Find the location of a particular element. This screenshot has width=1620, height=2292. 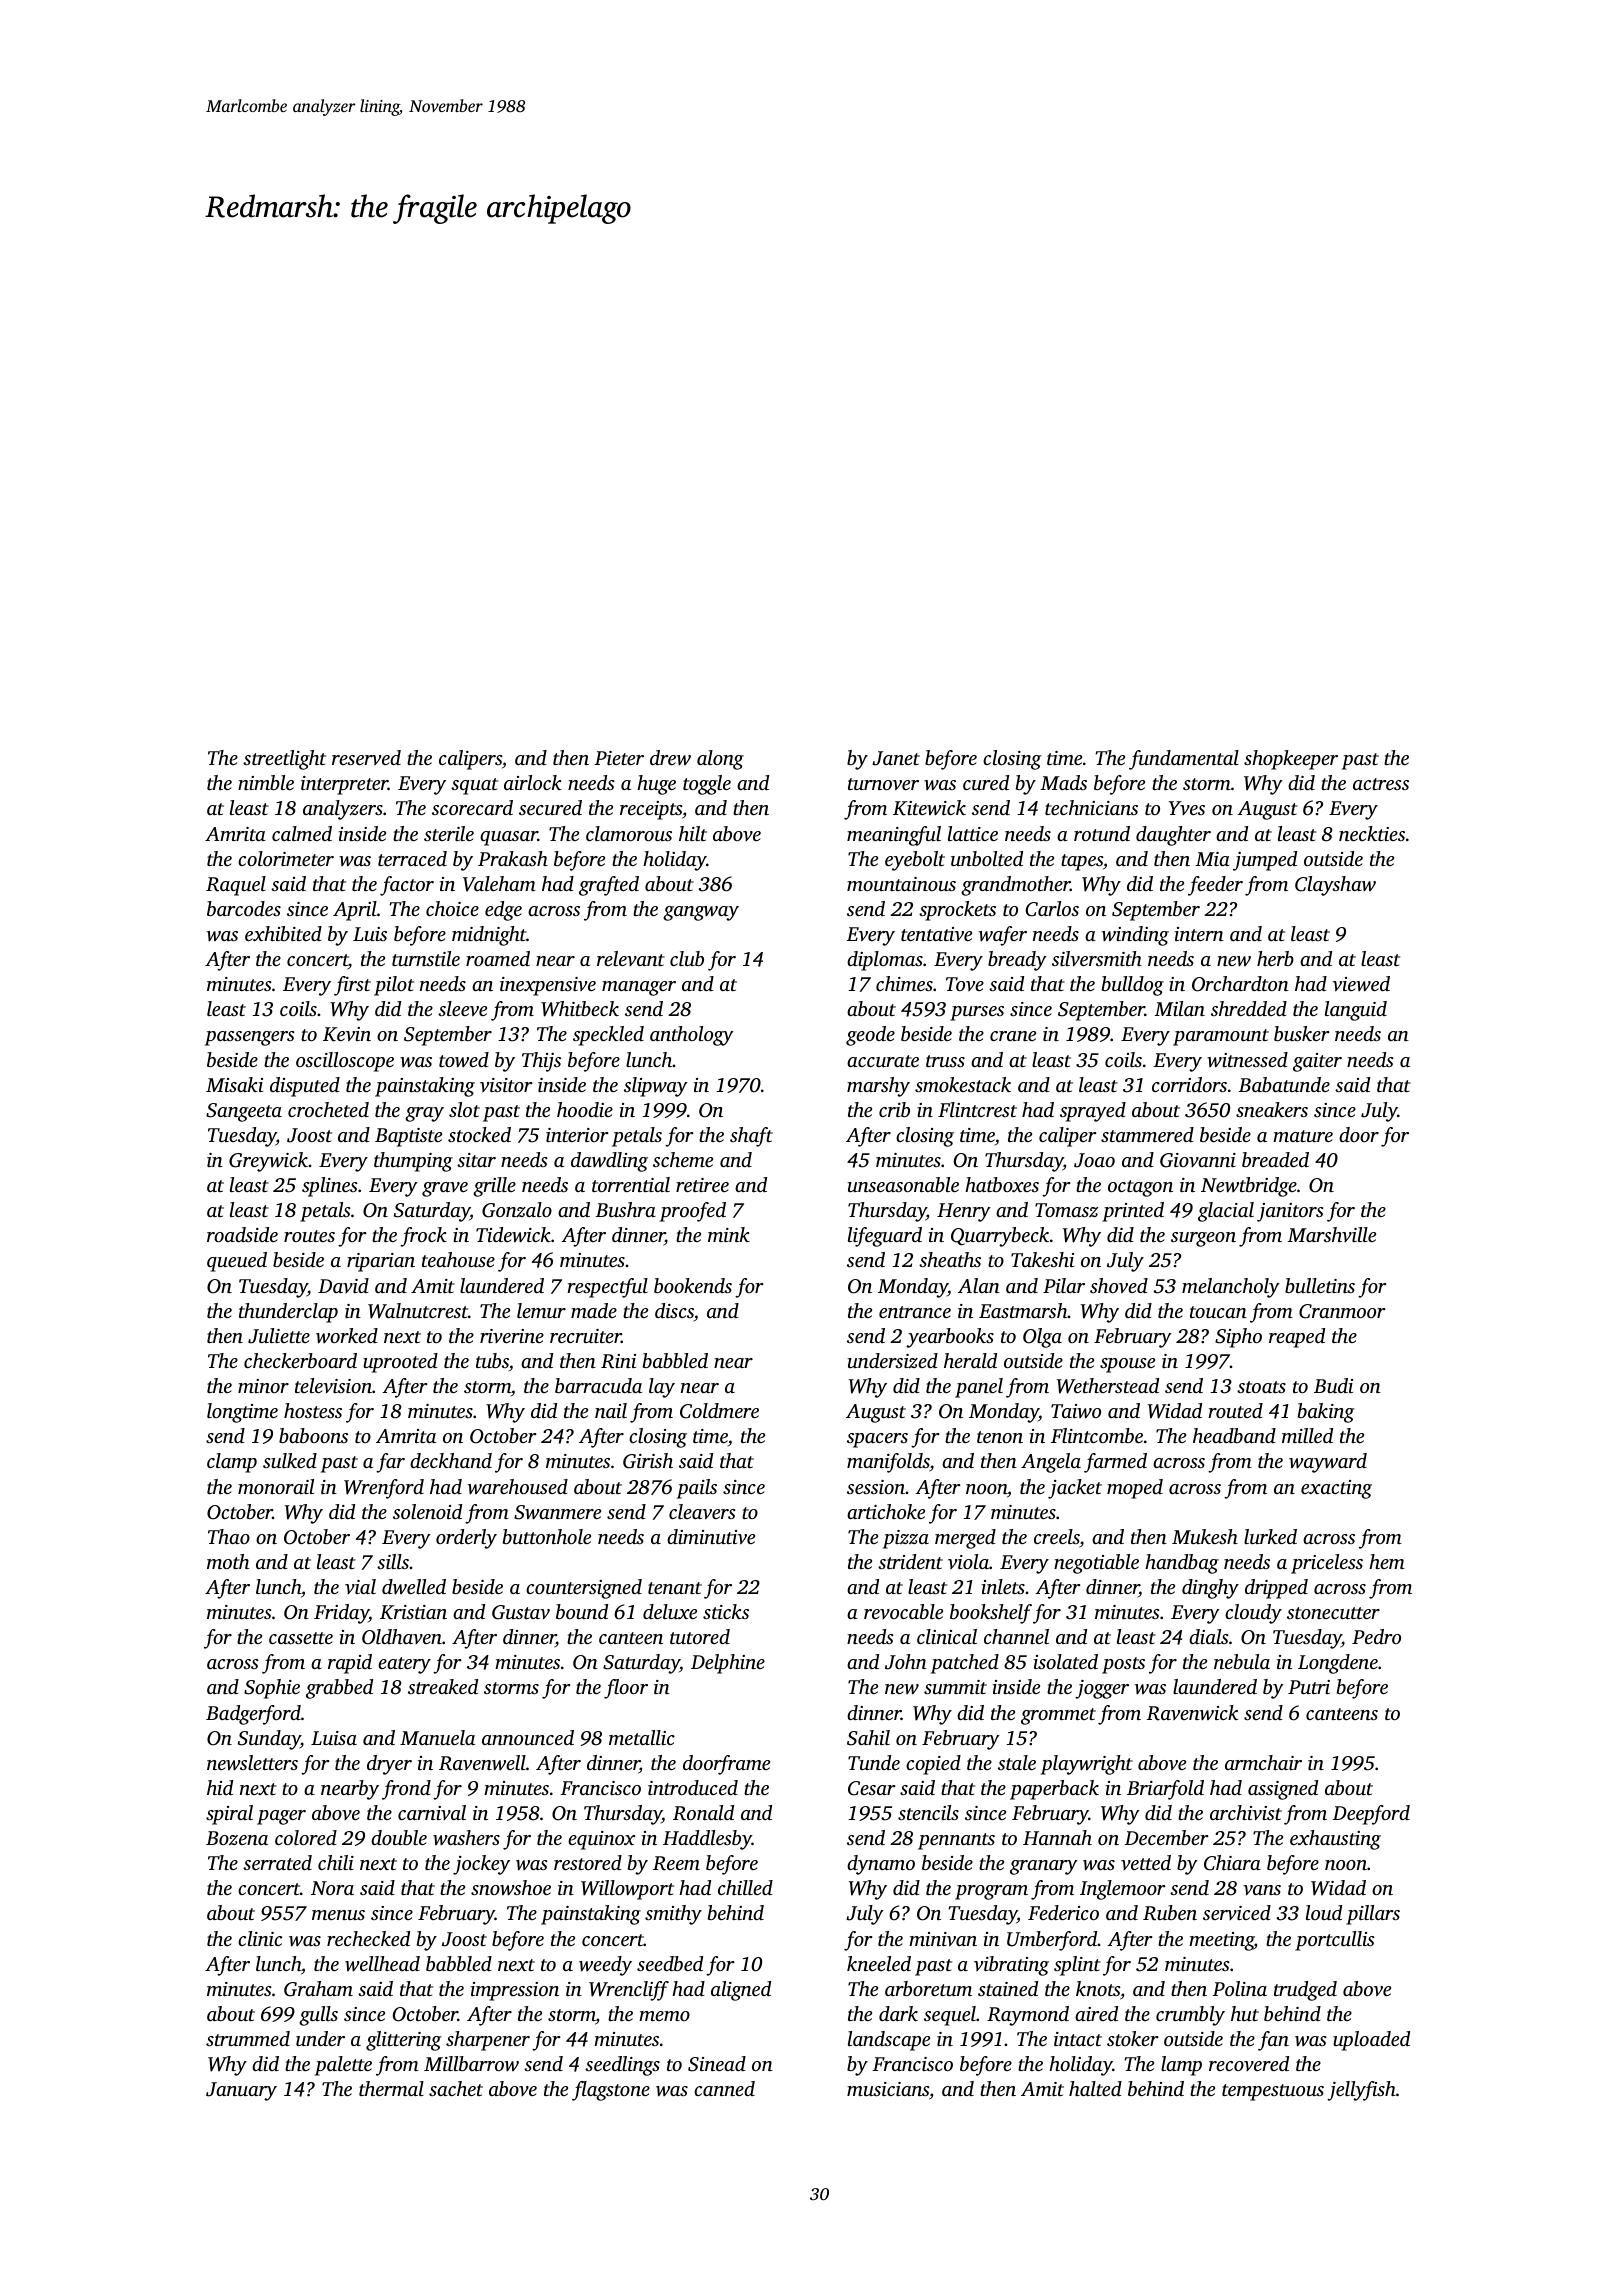

January is located at coordinates (241, 2091).
